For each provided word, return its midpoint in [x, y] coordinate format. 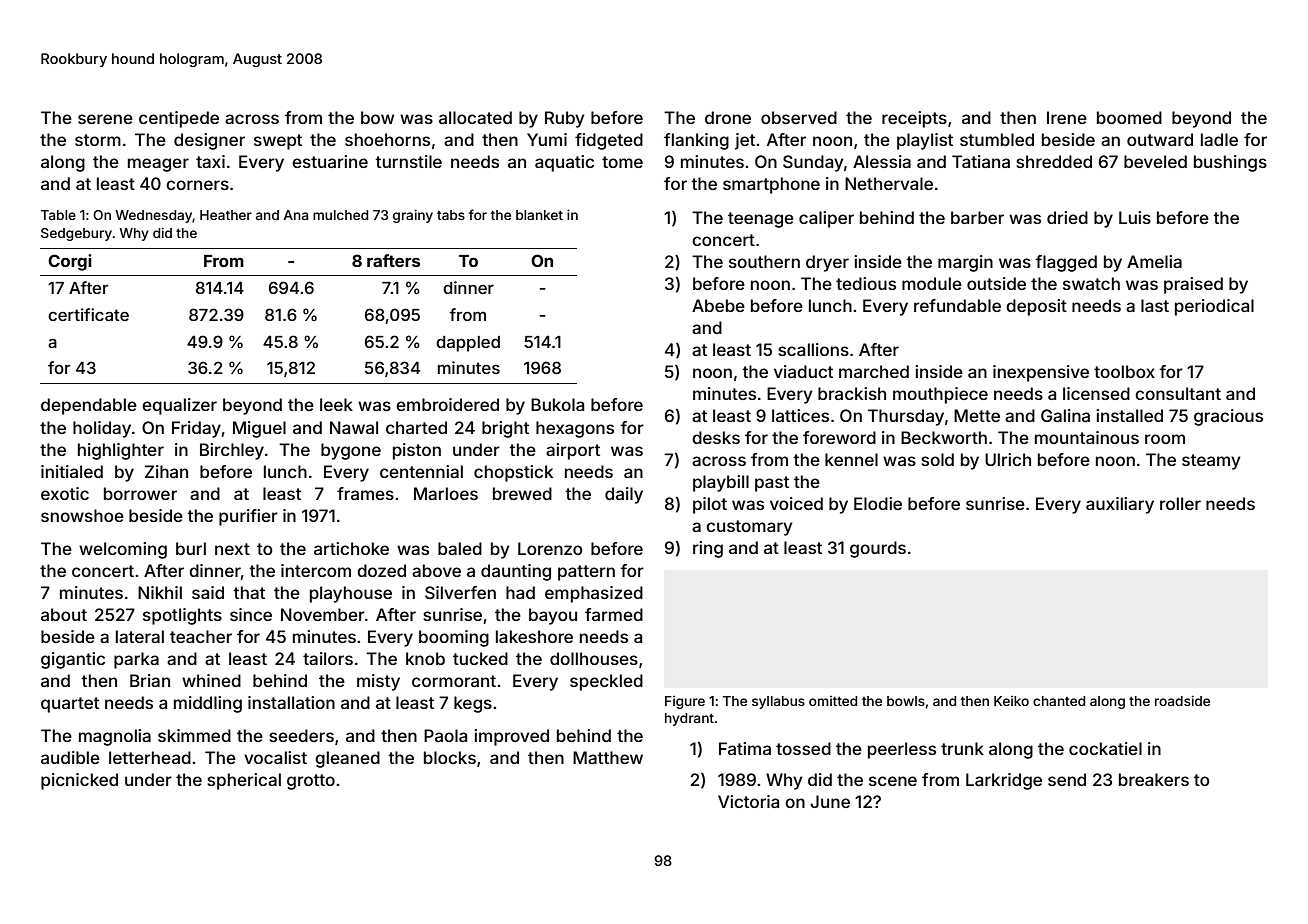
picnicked [79, 781]
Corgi [70, 262]
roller [1180, 503]
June [830, 801]
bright [505, 429]
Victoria [748, 801]
